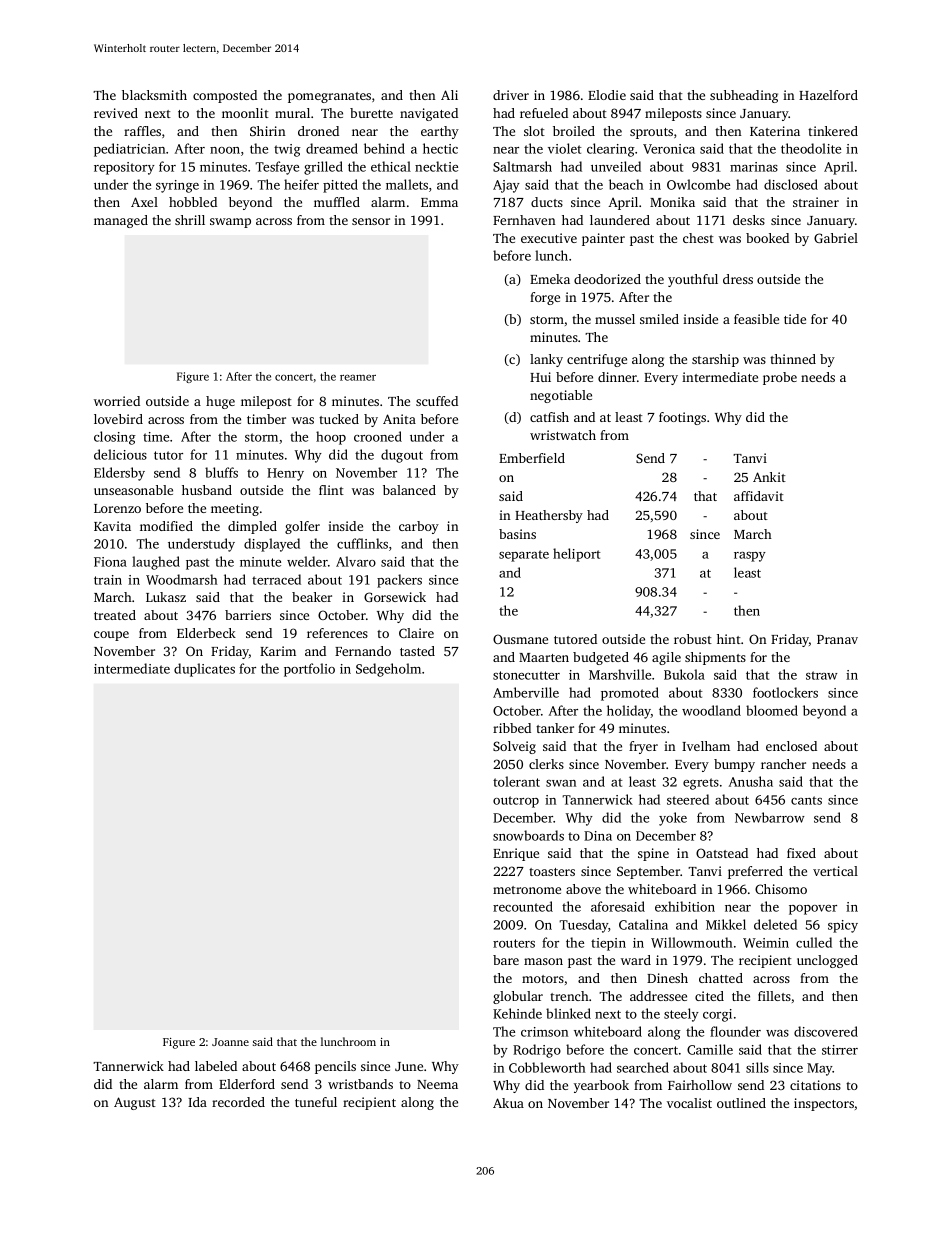 The image size is (952, 1233). Describe the element at coordinates (378, 436) in the screenshot. I see `crooned` at that location.
